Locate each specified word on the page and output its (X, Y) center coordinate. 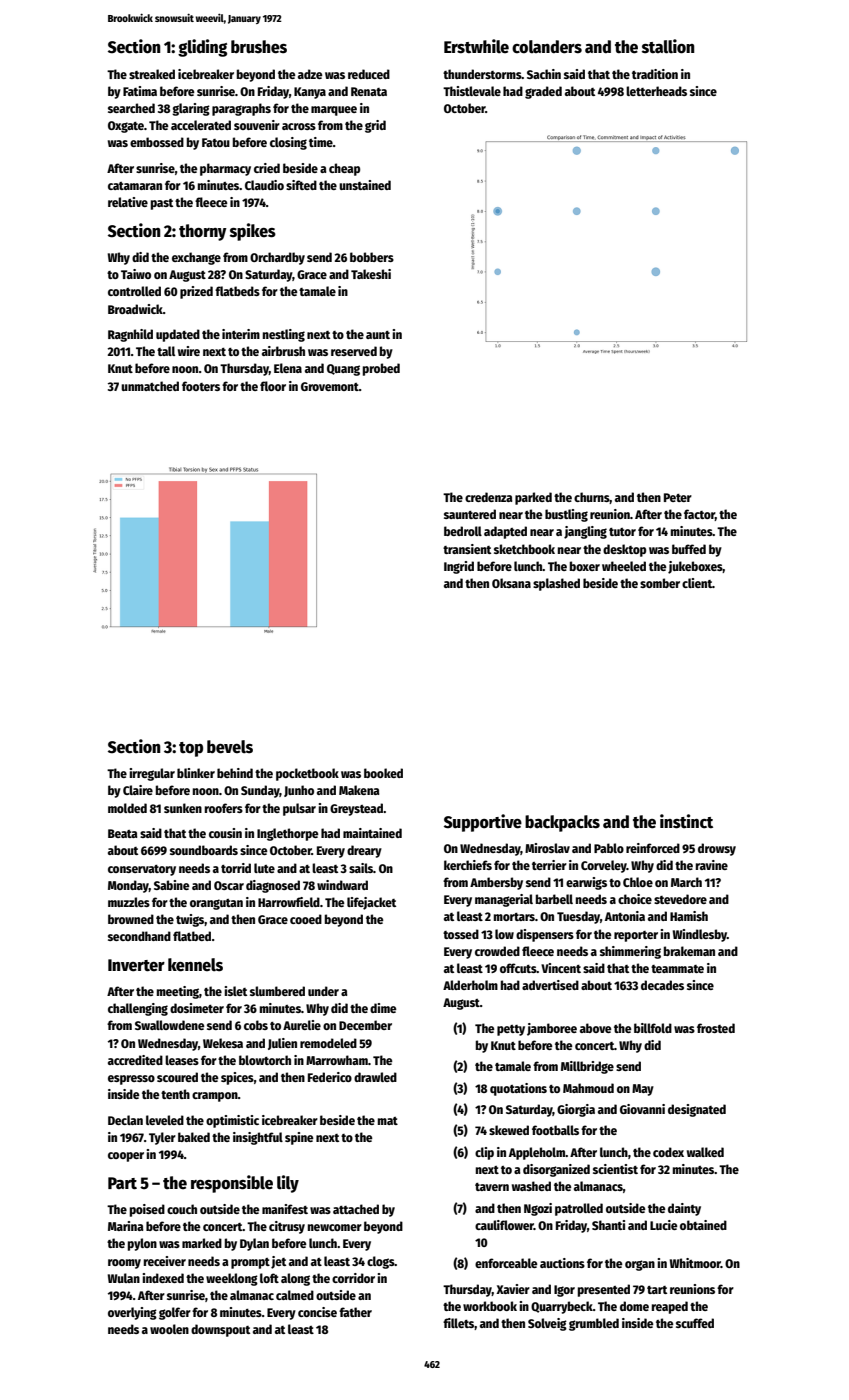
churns (592, 498)
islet (236, 991)
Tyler (162, 1138)
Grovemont (330, 386)
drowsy (717, 849)
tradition (655, 74)
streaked (152, 74)
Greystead (356, 809)
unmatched (150, 386)
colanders (547, 47)
